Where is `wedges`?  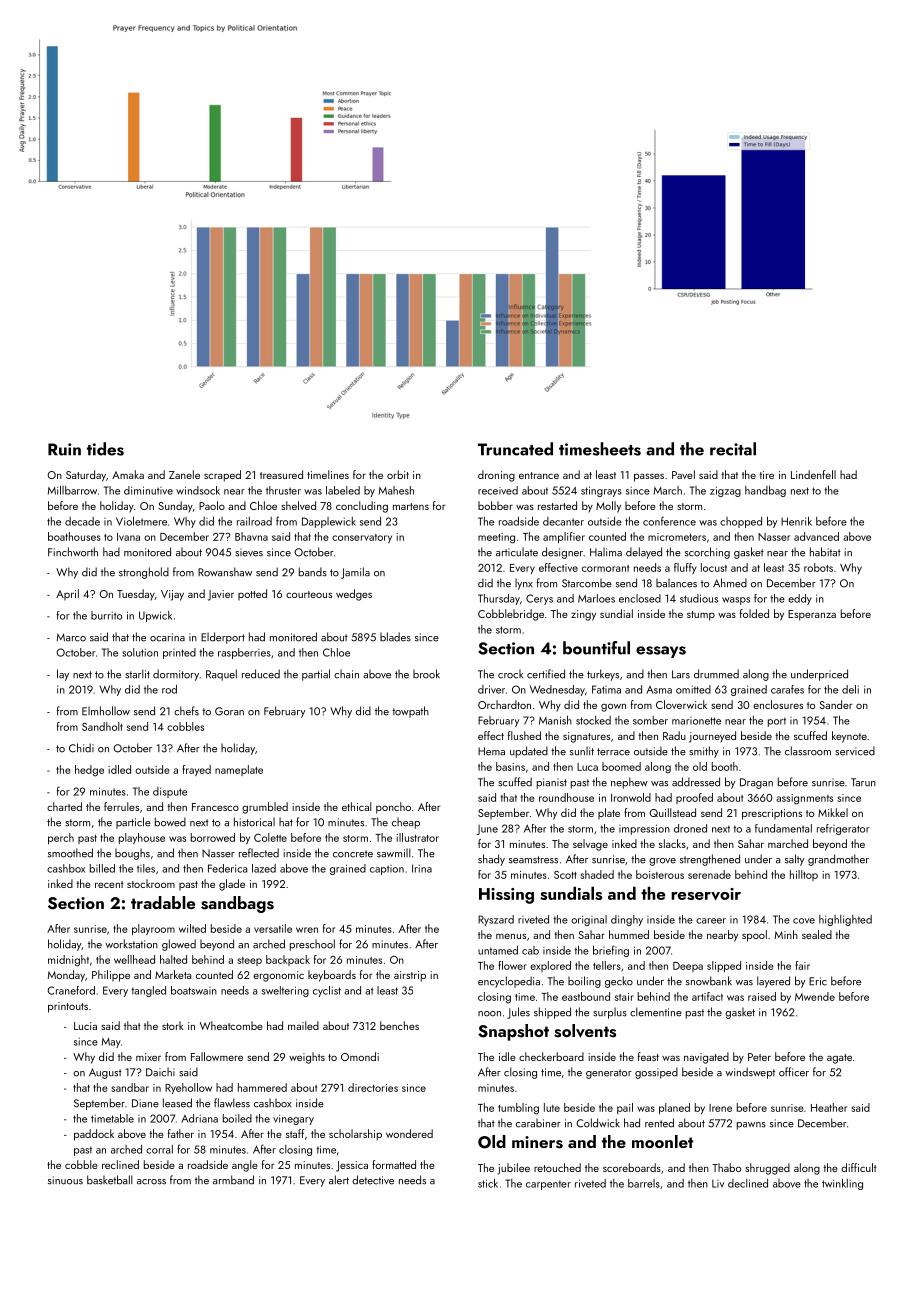 wedges is located at coordinates (354, 595).
